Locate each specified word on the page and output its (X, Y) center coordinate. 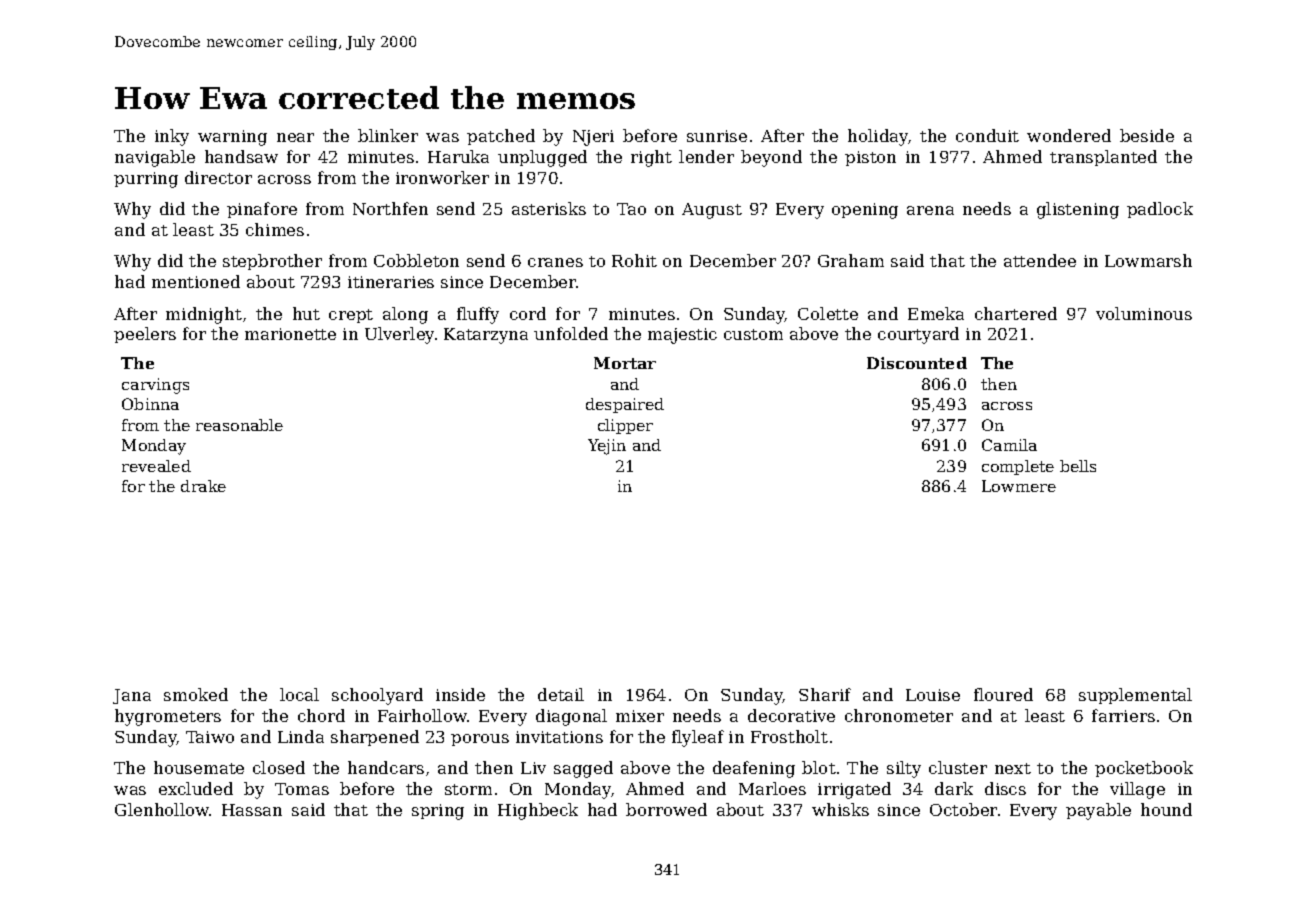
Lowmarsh (1148, 260)
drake (203, 486)
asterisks (549, 208)
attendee (1040, 260)
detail (561, 694)
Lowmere (1019, 486)
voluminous (1144, 313)
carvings (155, 386)
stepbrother (272, 262)
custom (753, 334)
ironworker (442, 177)
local (299, 694)
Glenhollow (162, 809)
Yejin (607, 447)
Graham (851, 260)
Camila (1009, 445)
